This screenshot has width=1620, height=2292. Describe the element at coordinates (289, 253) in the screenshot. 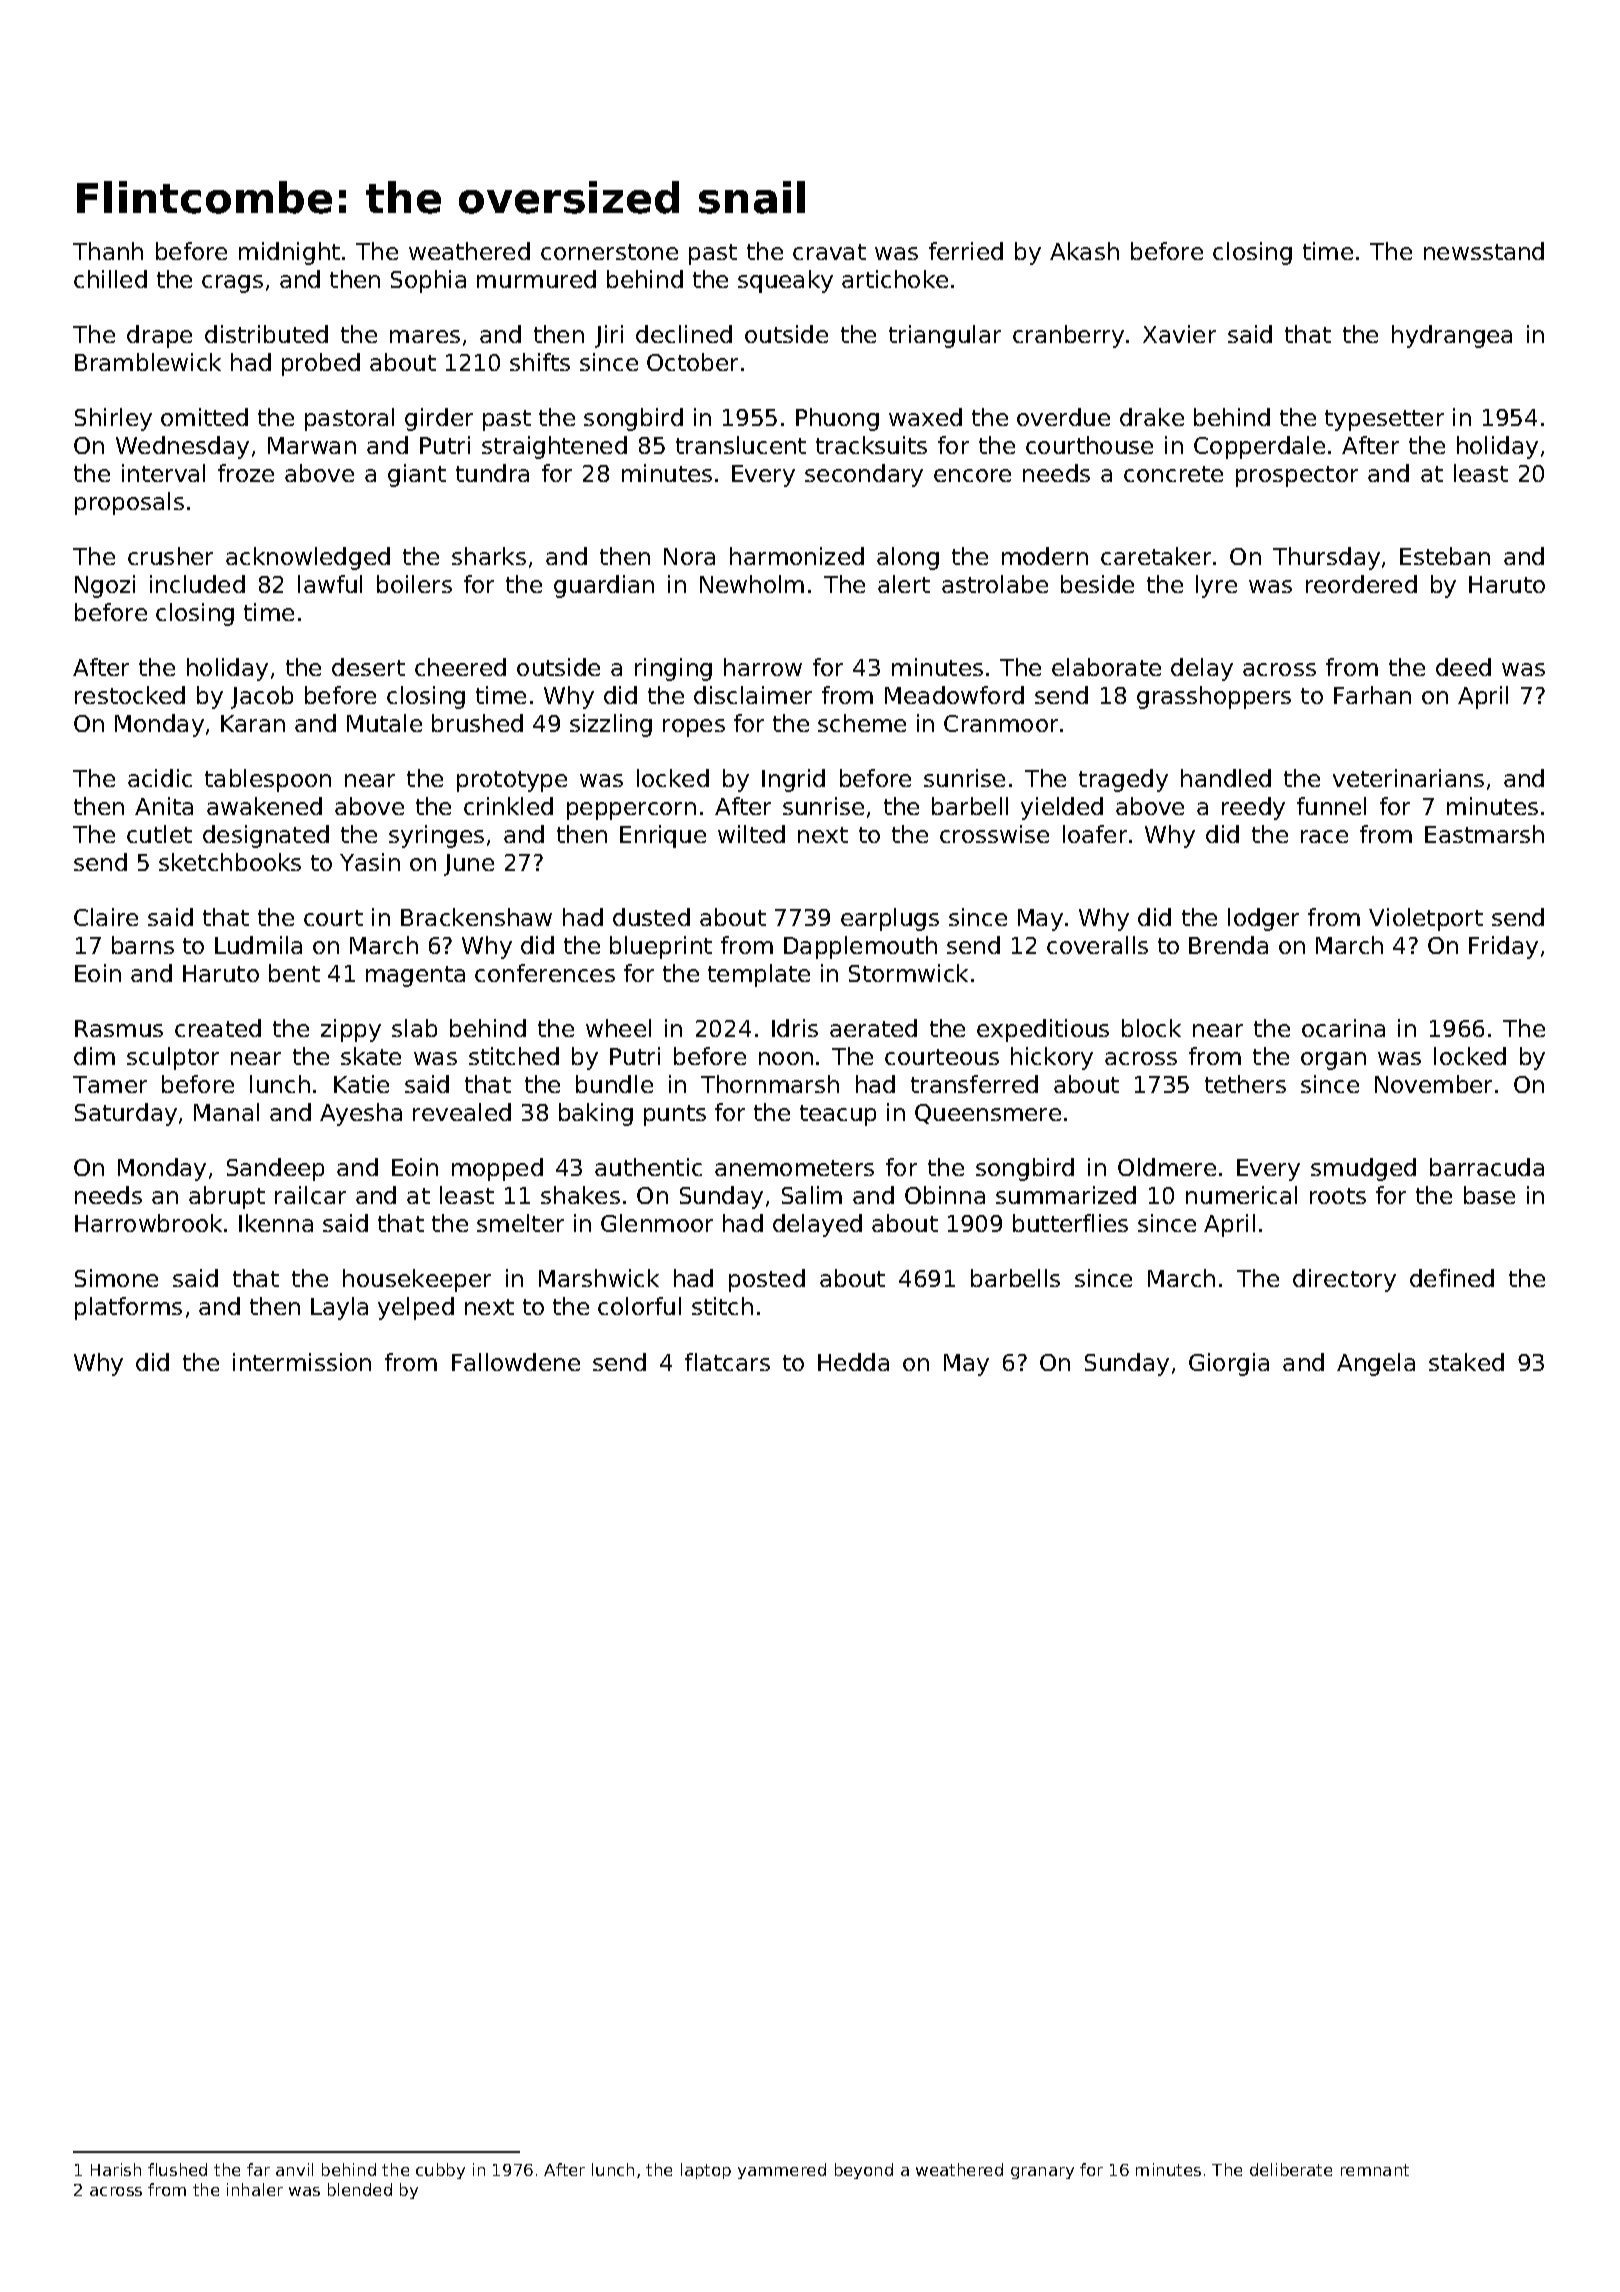

I see `midnight` at that location.
